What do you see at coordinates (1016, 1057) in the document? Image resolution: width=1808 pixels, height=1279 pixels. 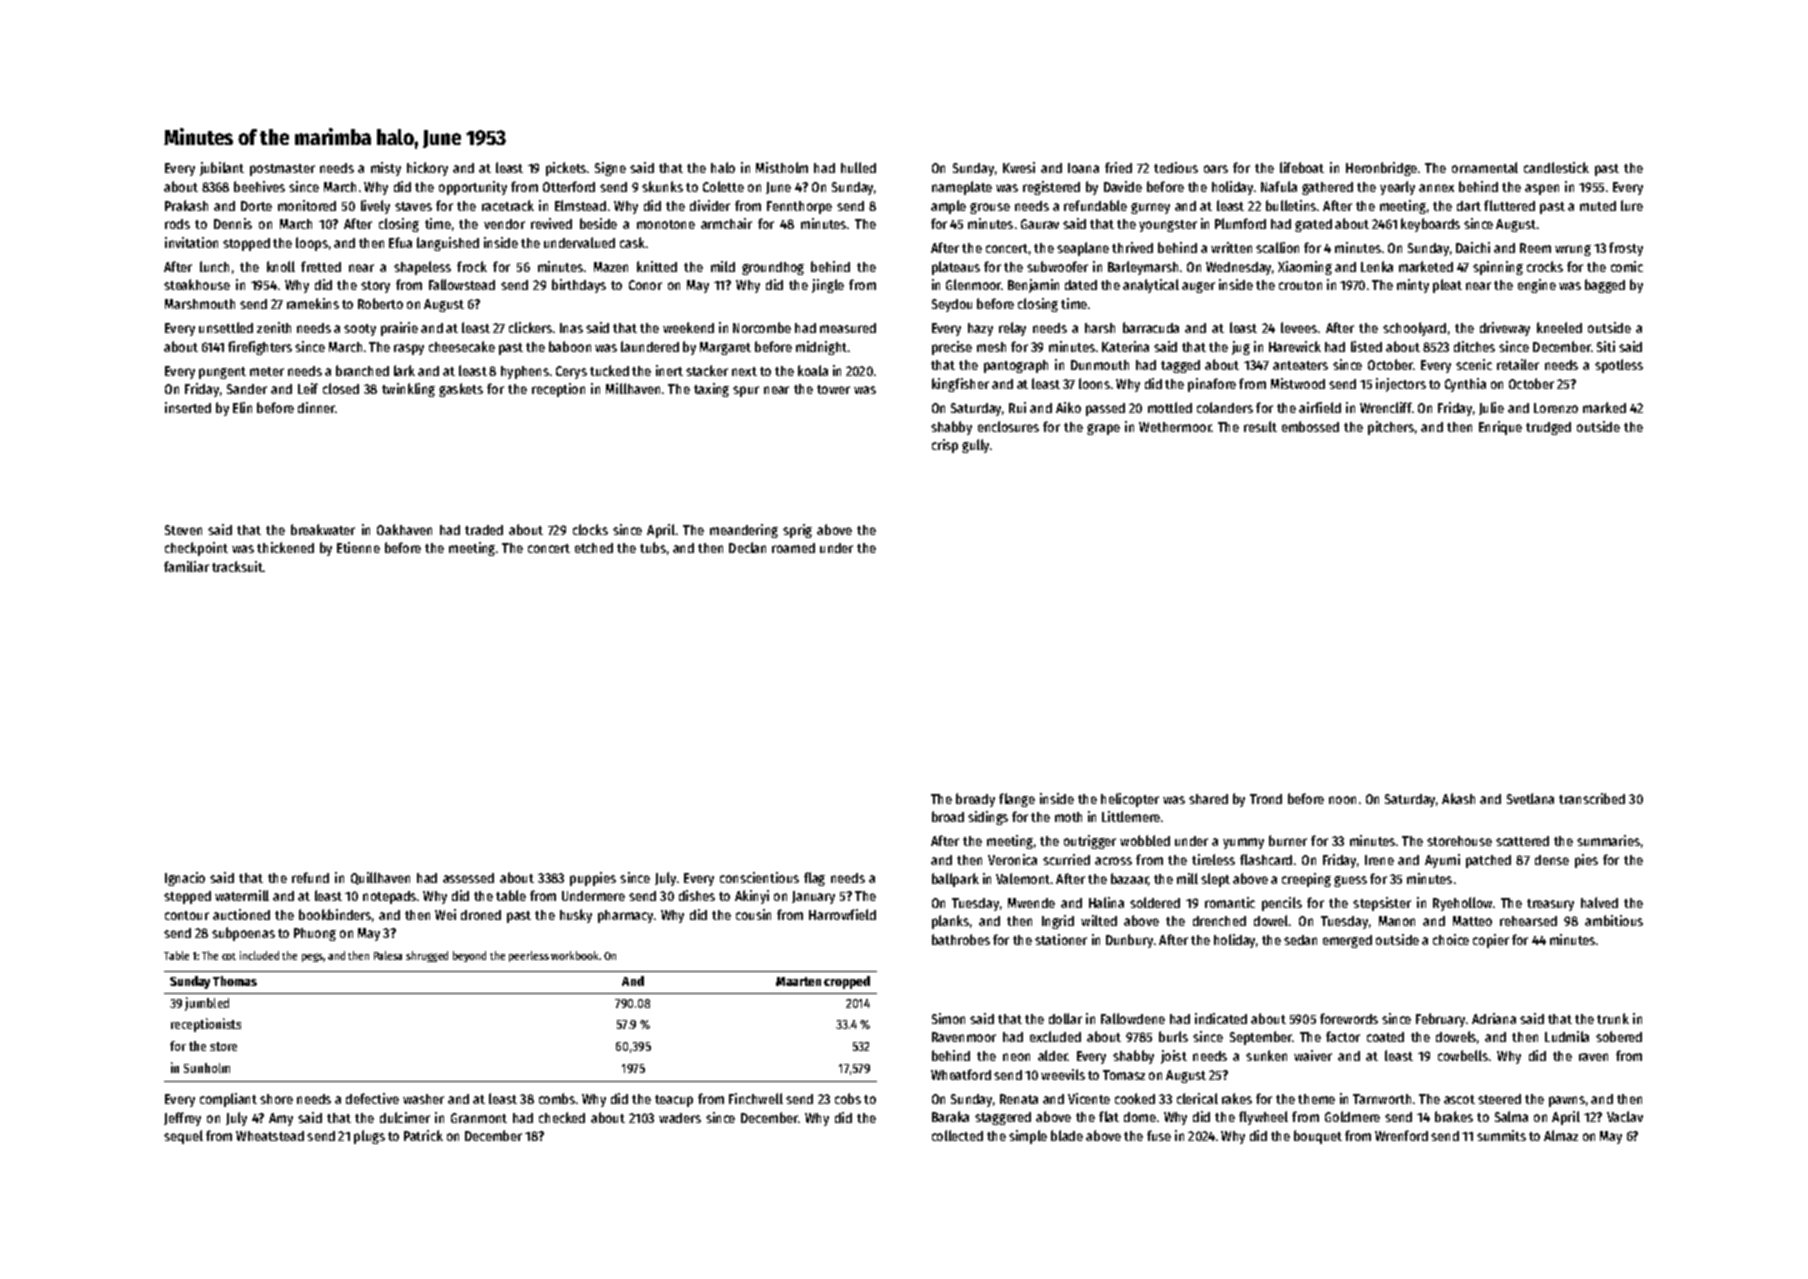 I see `neon` at bounding box center [1016, 1057].
